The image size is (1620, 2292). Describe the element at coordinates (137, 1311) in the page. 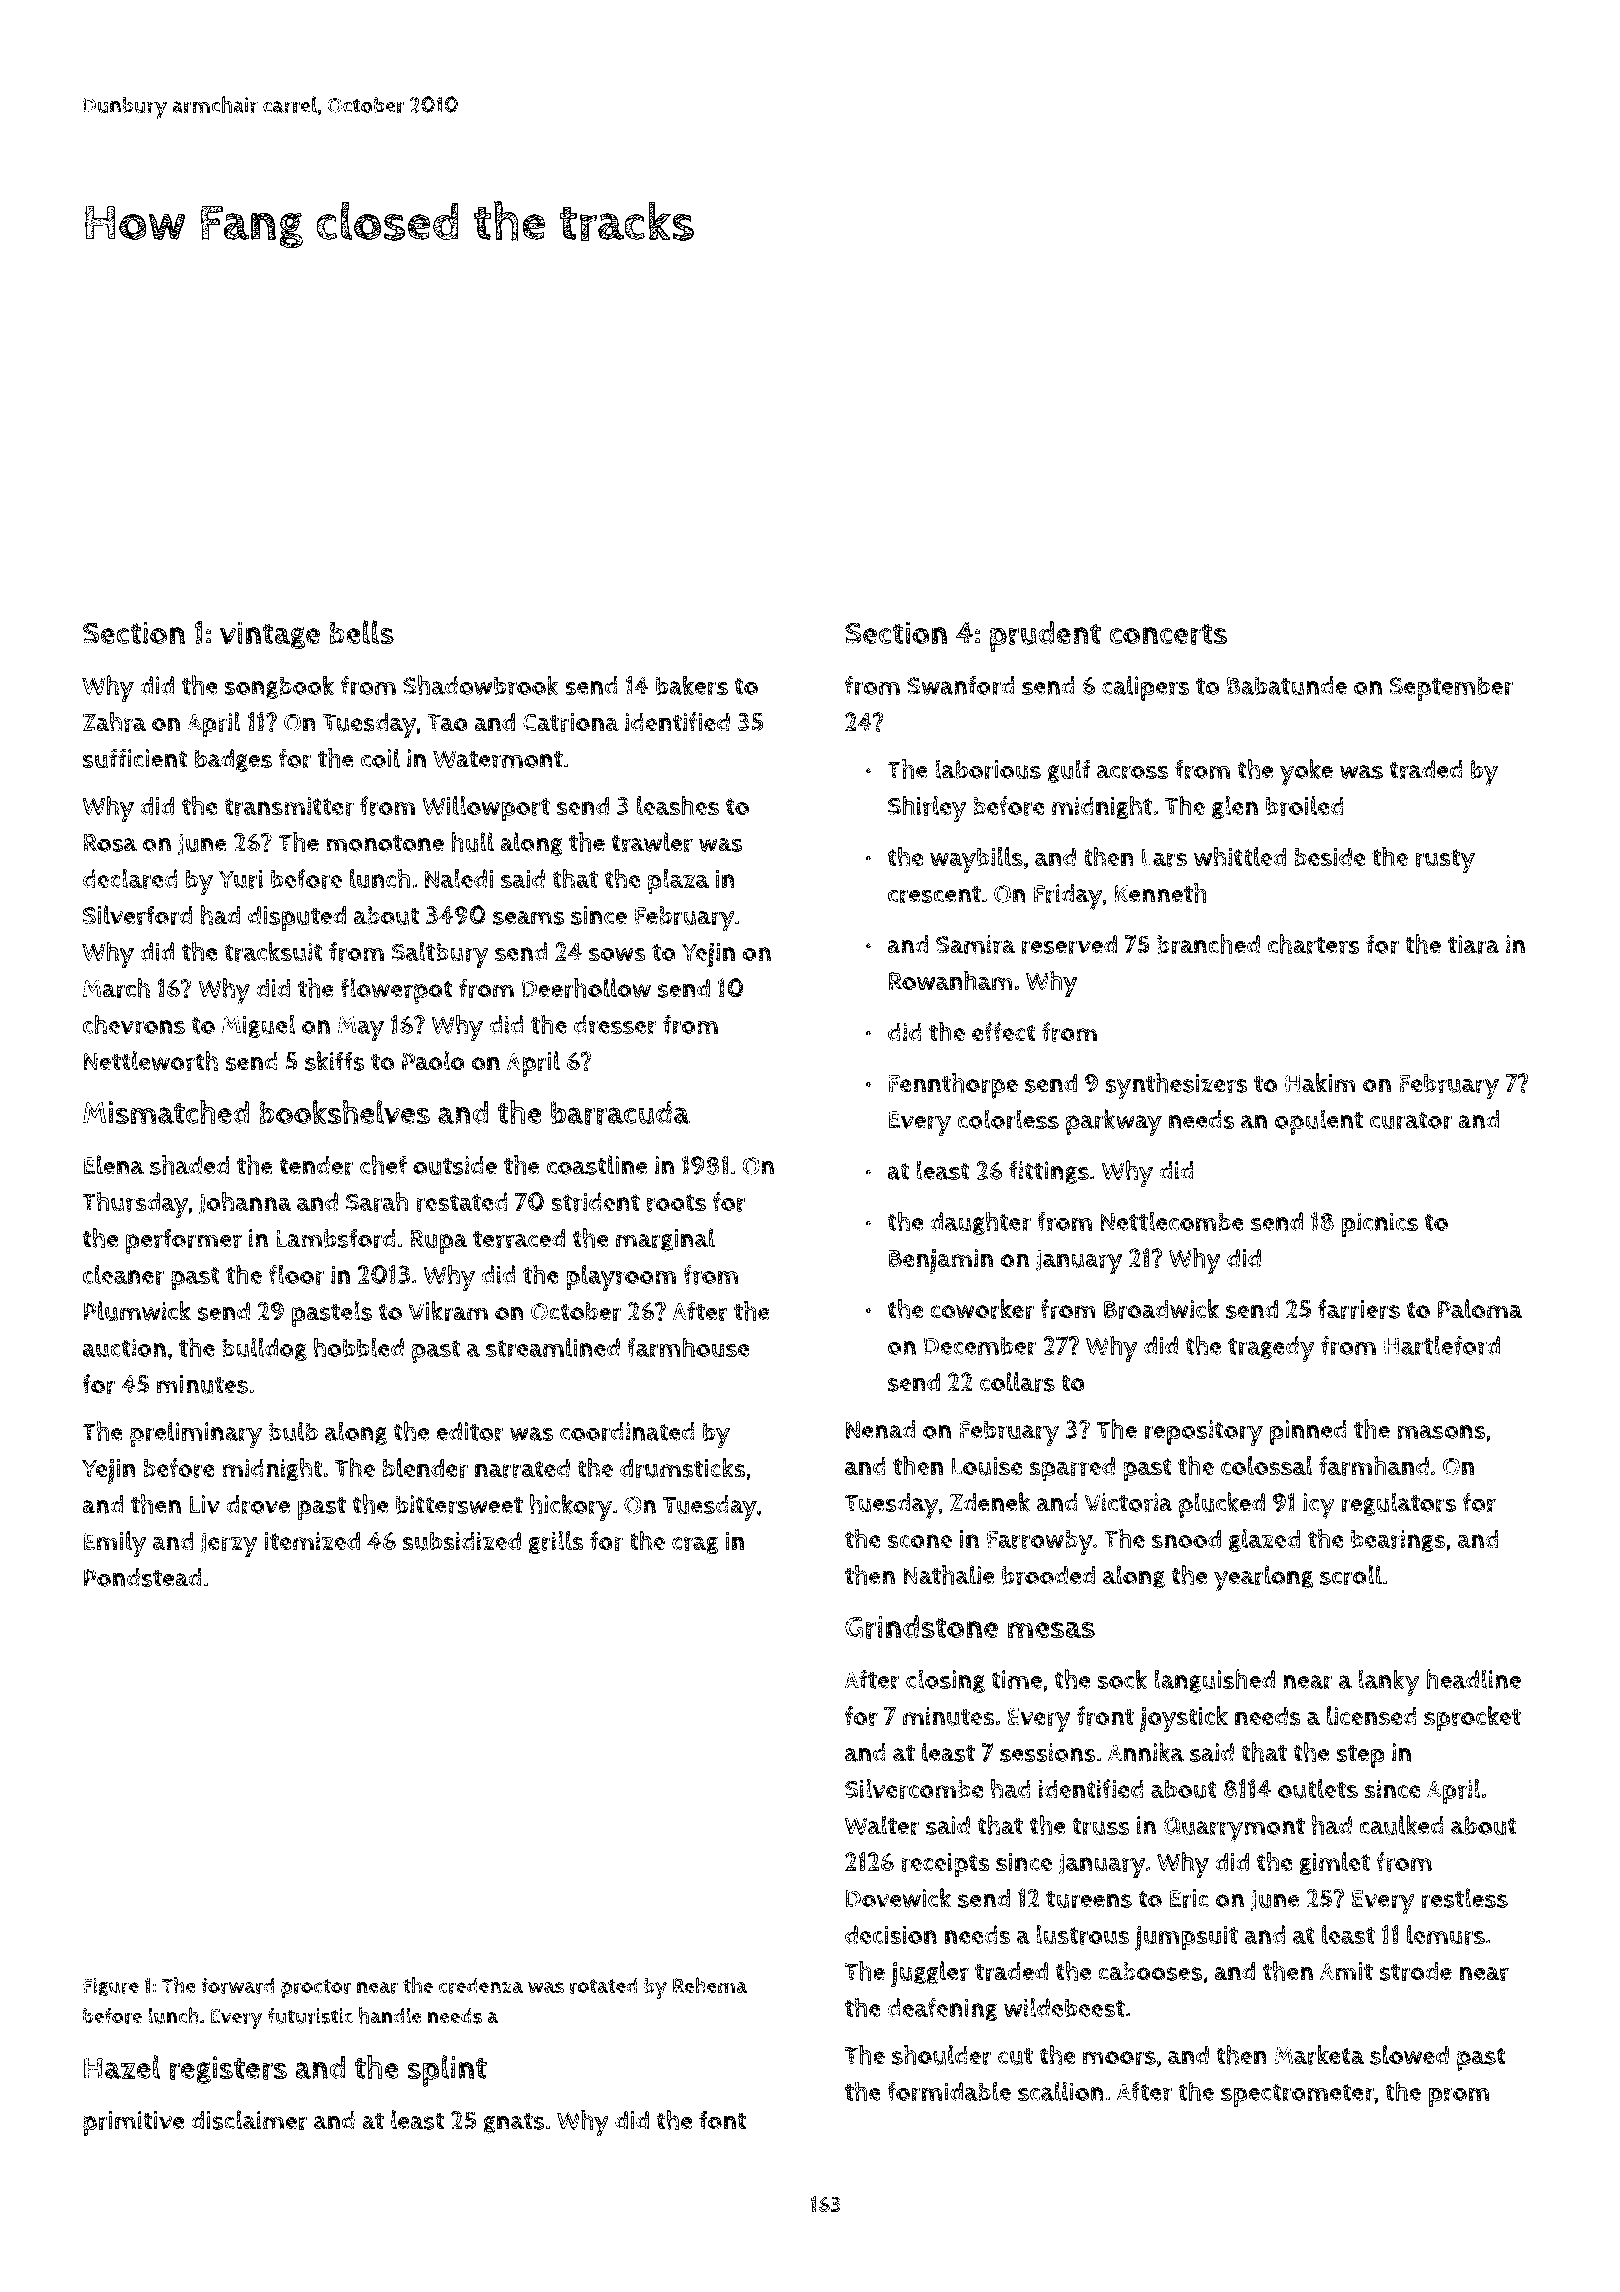

I see `Plumwick` at that location.
